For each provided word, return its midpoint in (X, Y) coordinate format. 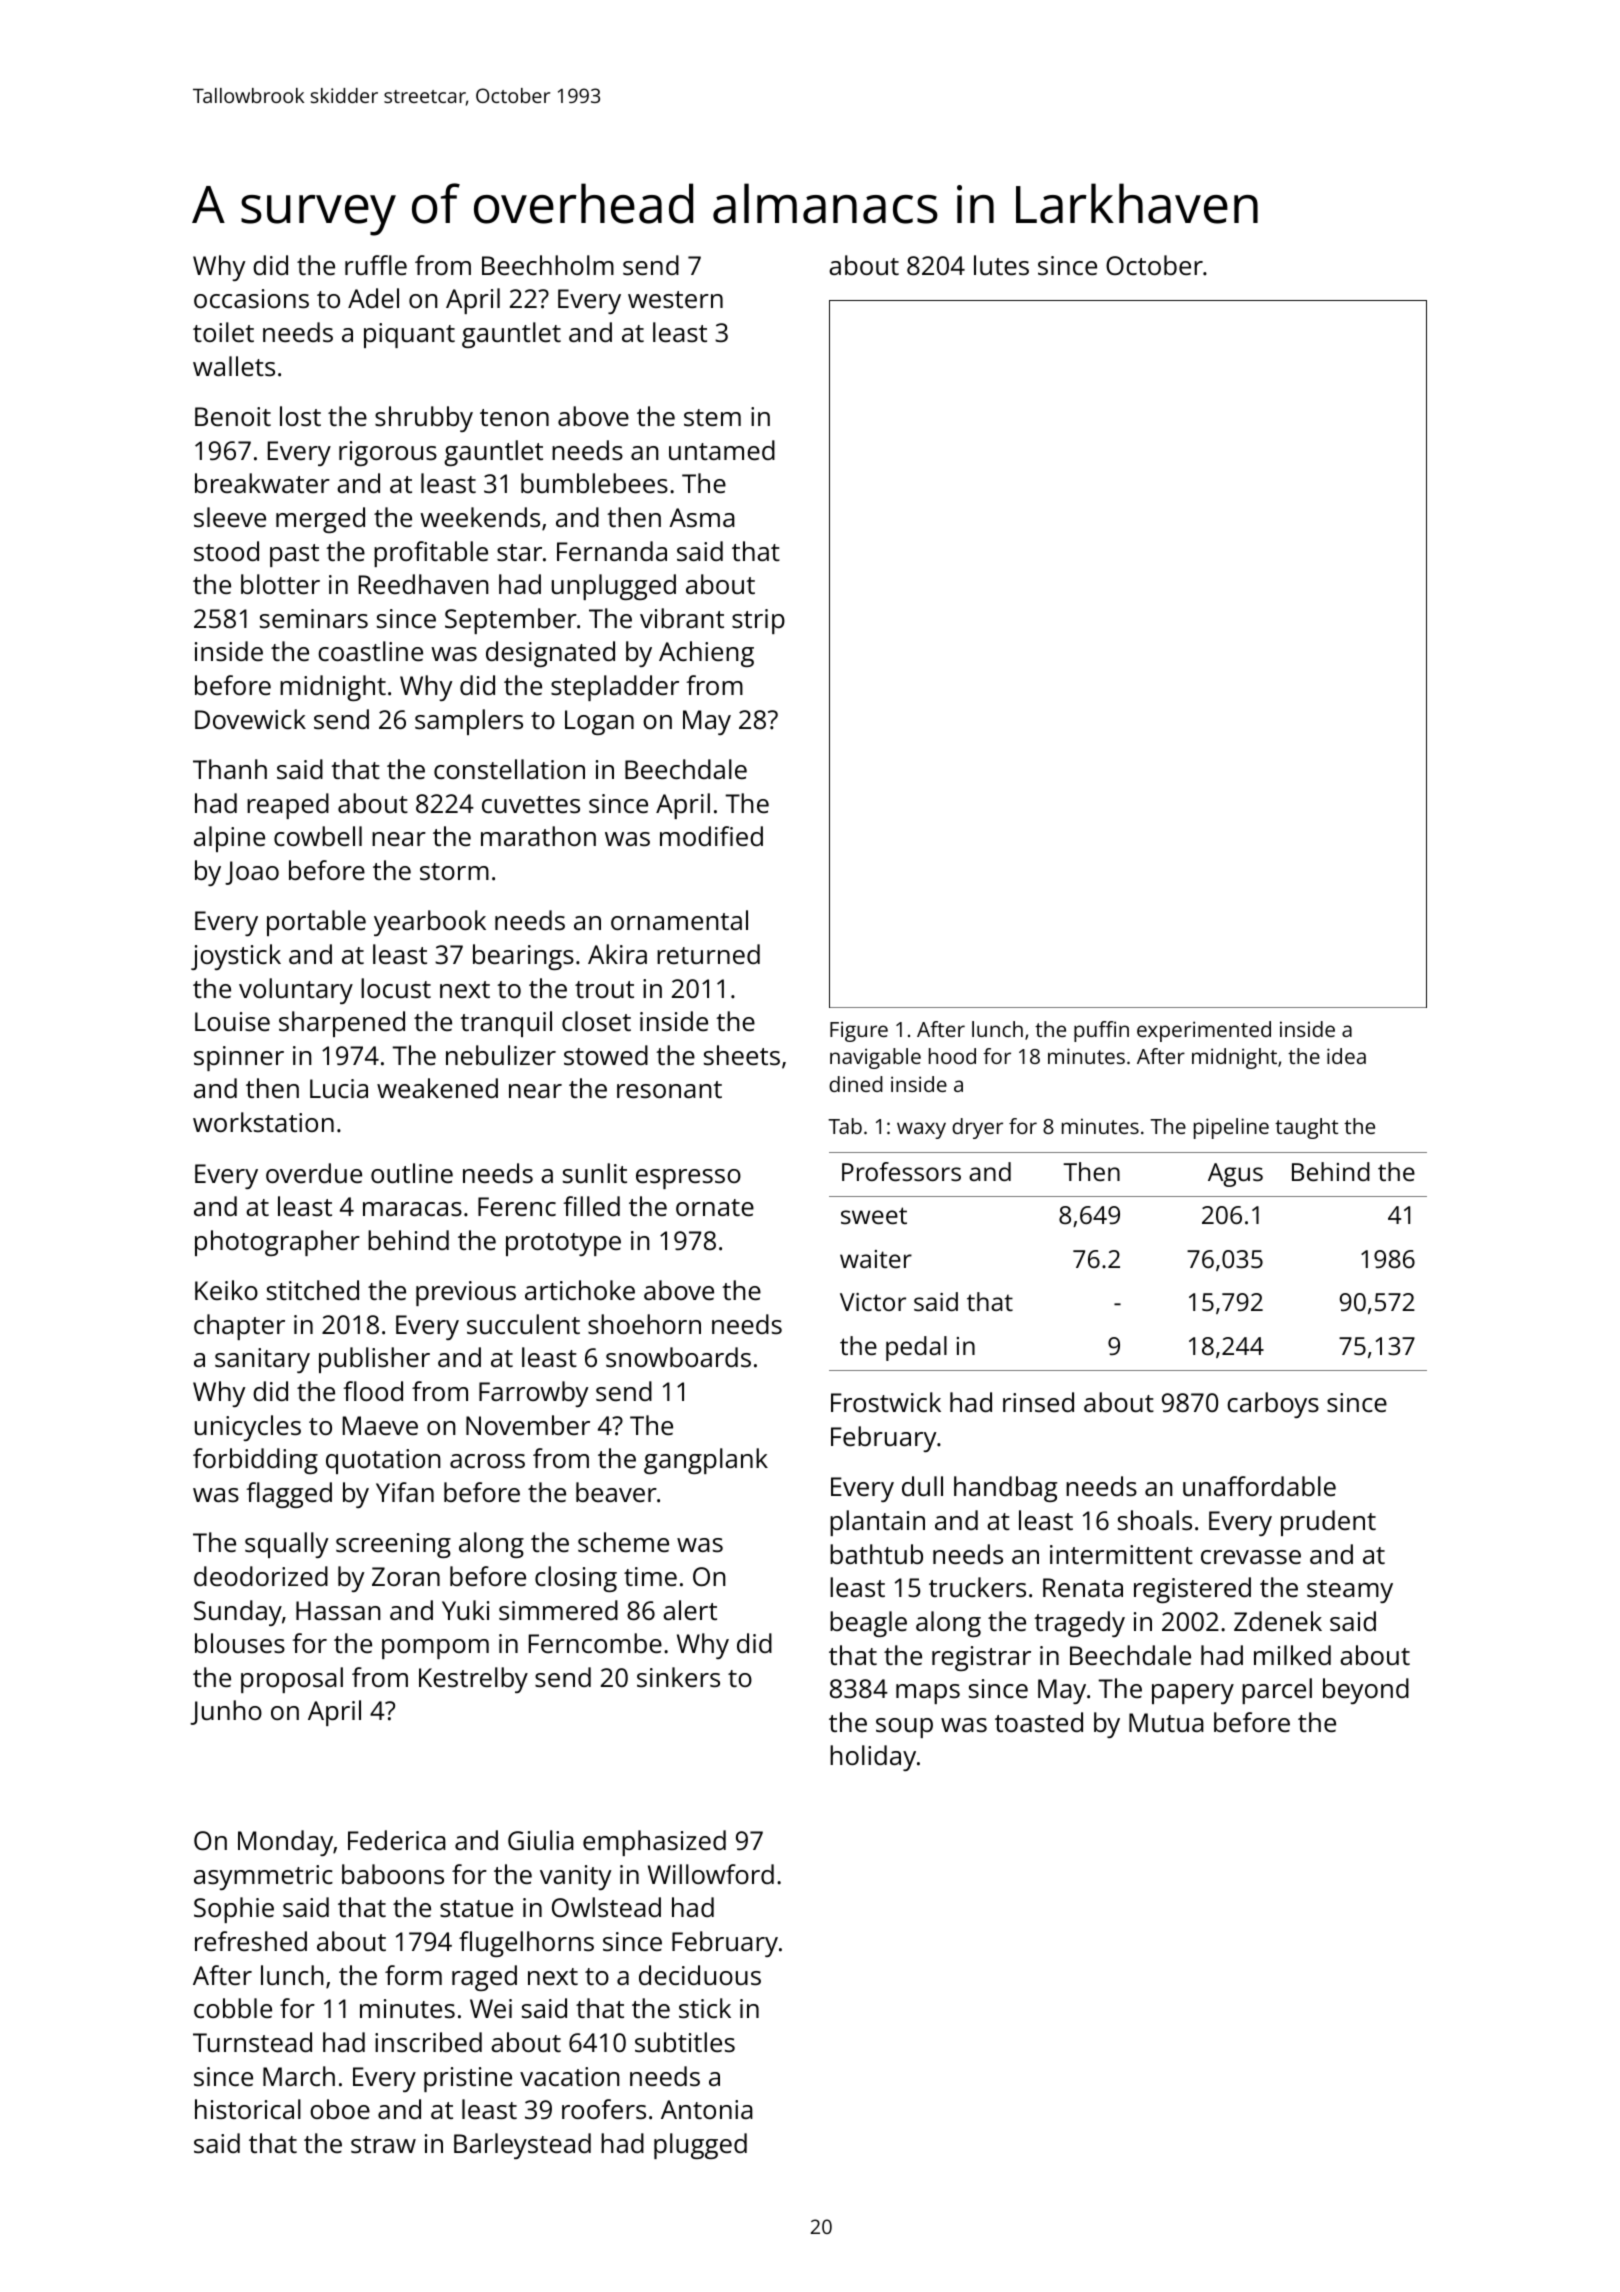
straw (383, 2144)
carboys (1273, 1405)
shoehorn (644, 1324)
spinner (239, 1058)
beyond (1366, 1691)
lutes (1001, 265)
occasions (251, 298)
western (675, 299)
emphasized (654, 1843)
